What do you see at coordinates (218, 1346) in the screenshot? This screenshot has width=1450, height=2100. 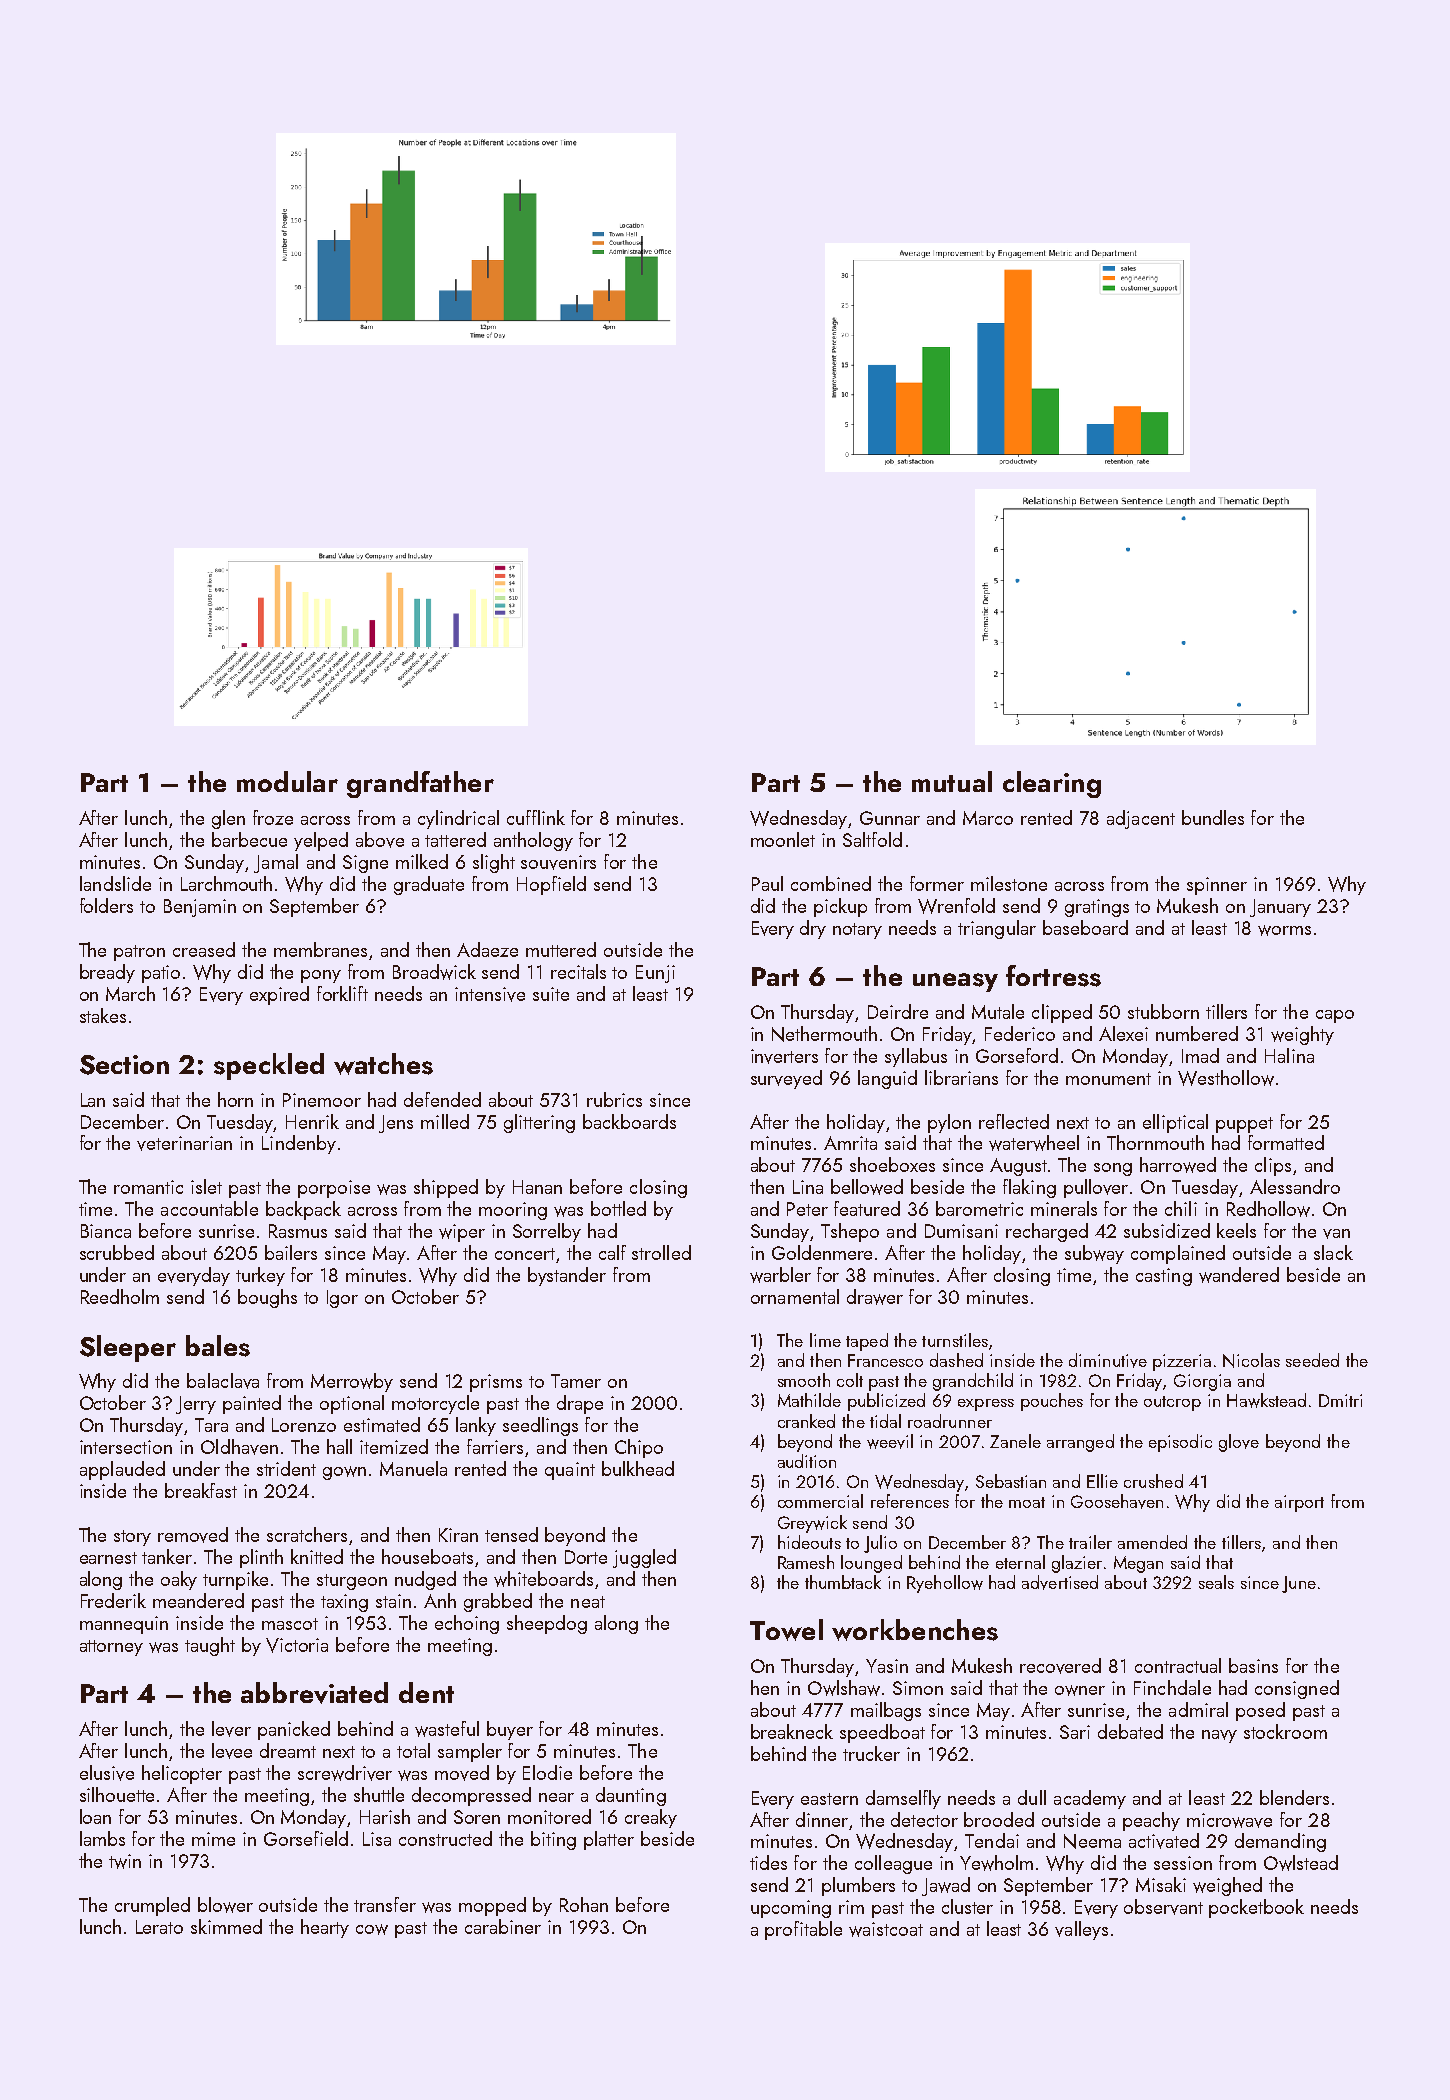 I see `bales` at bounding box center [218, 1346].
